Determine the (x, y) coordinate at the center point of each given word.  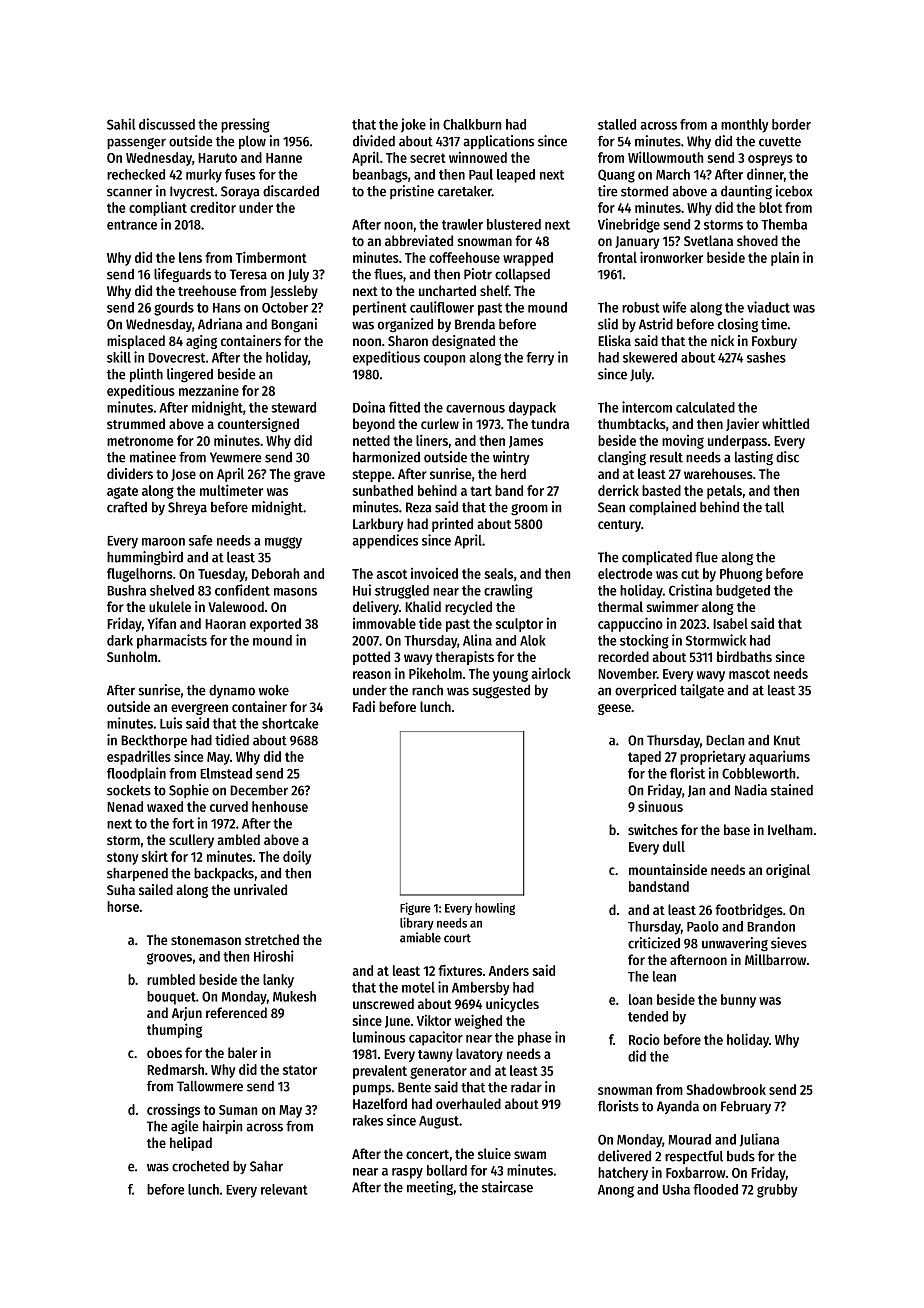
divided (374, 141)
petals (724, 492)
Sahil (121, 124)
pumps (372, 1089)
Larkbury (378, 525)
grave (309, 476)
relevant (284, 1189)
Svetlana (708, 240)
